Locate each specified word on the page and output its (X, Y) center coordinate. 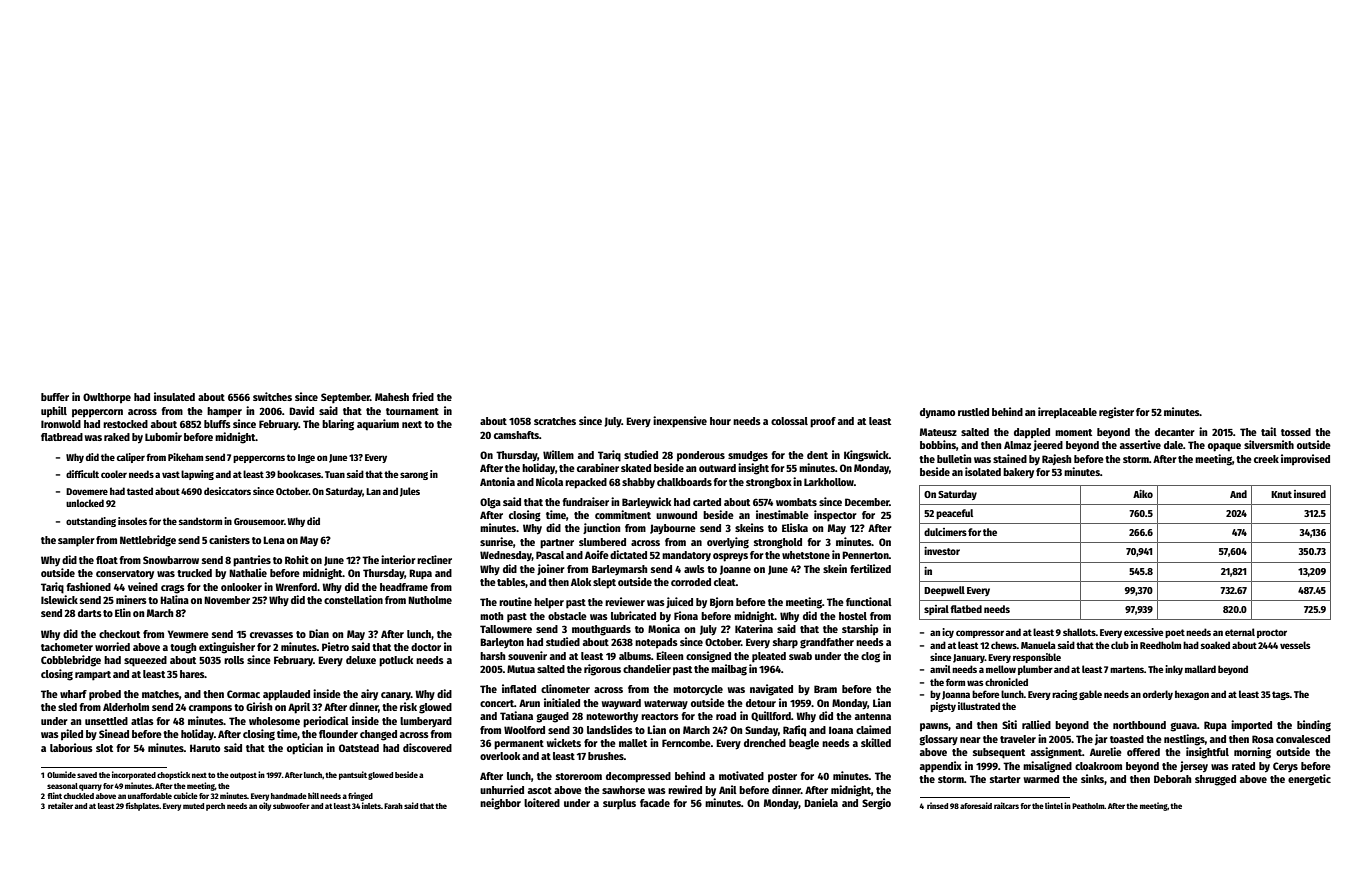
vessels (1295, 645)
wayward (621, 704)
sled (67, 707)
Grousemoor (259, 521)
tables (511, 583)
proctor (1272, 633)
